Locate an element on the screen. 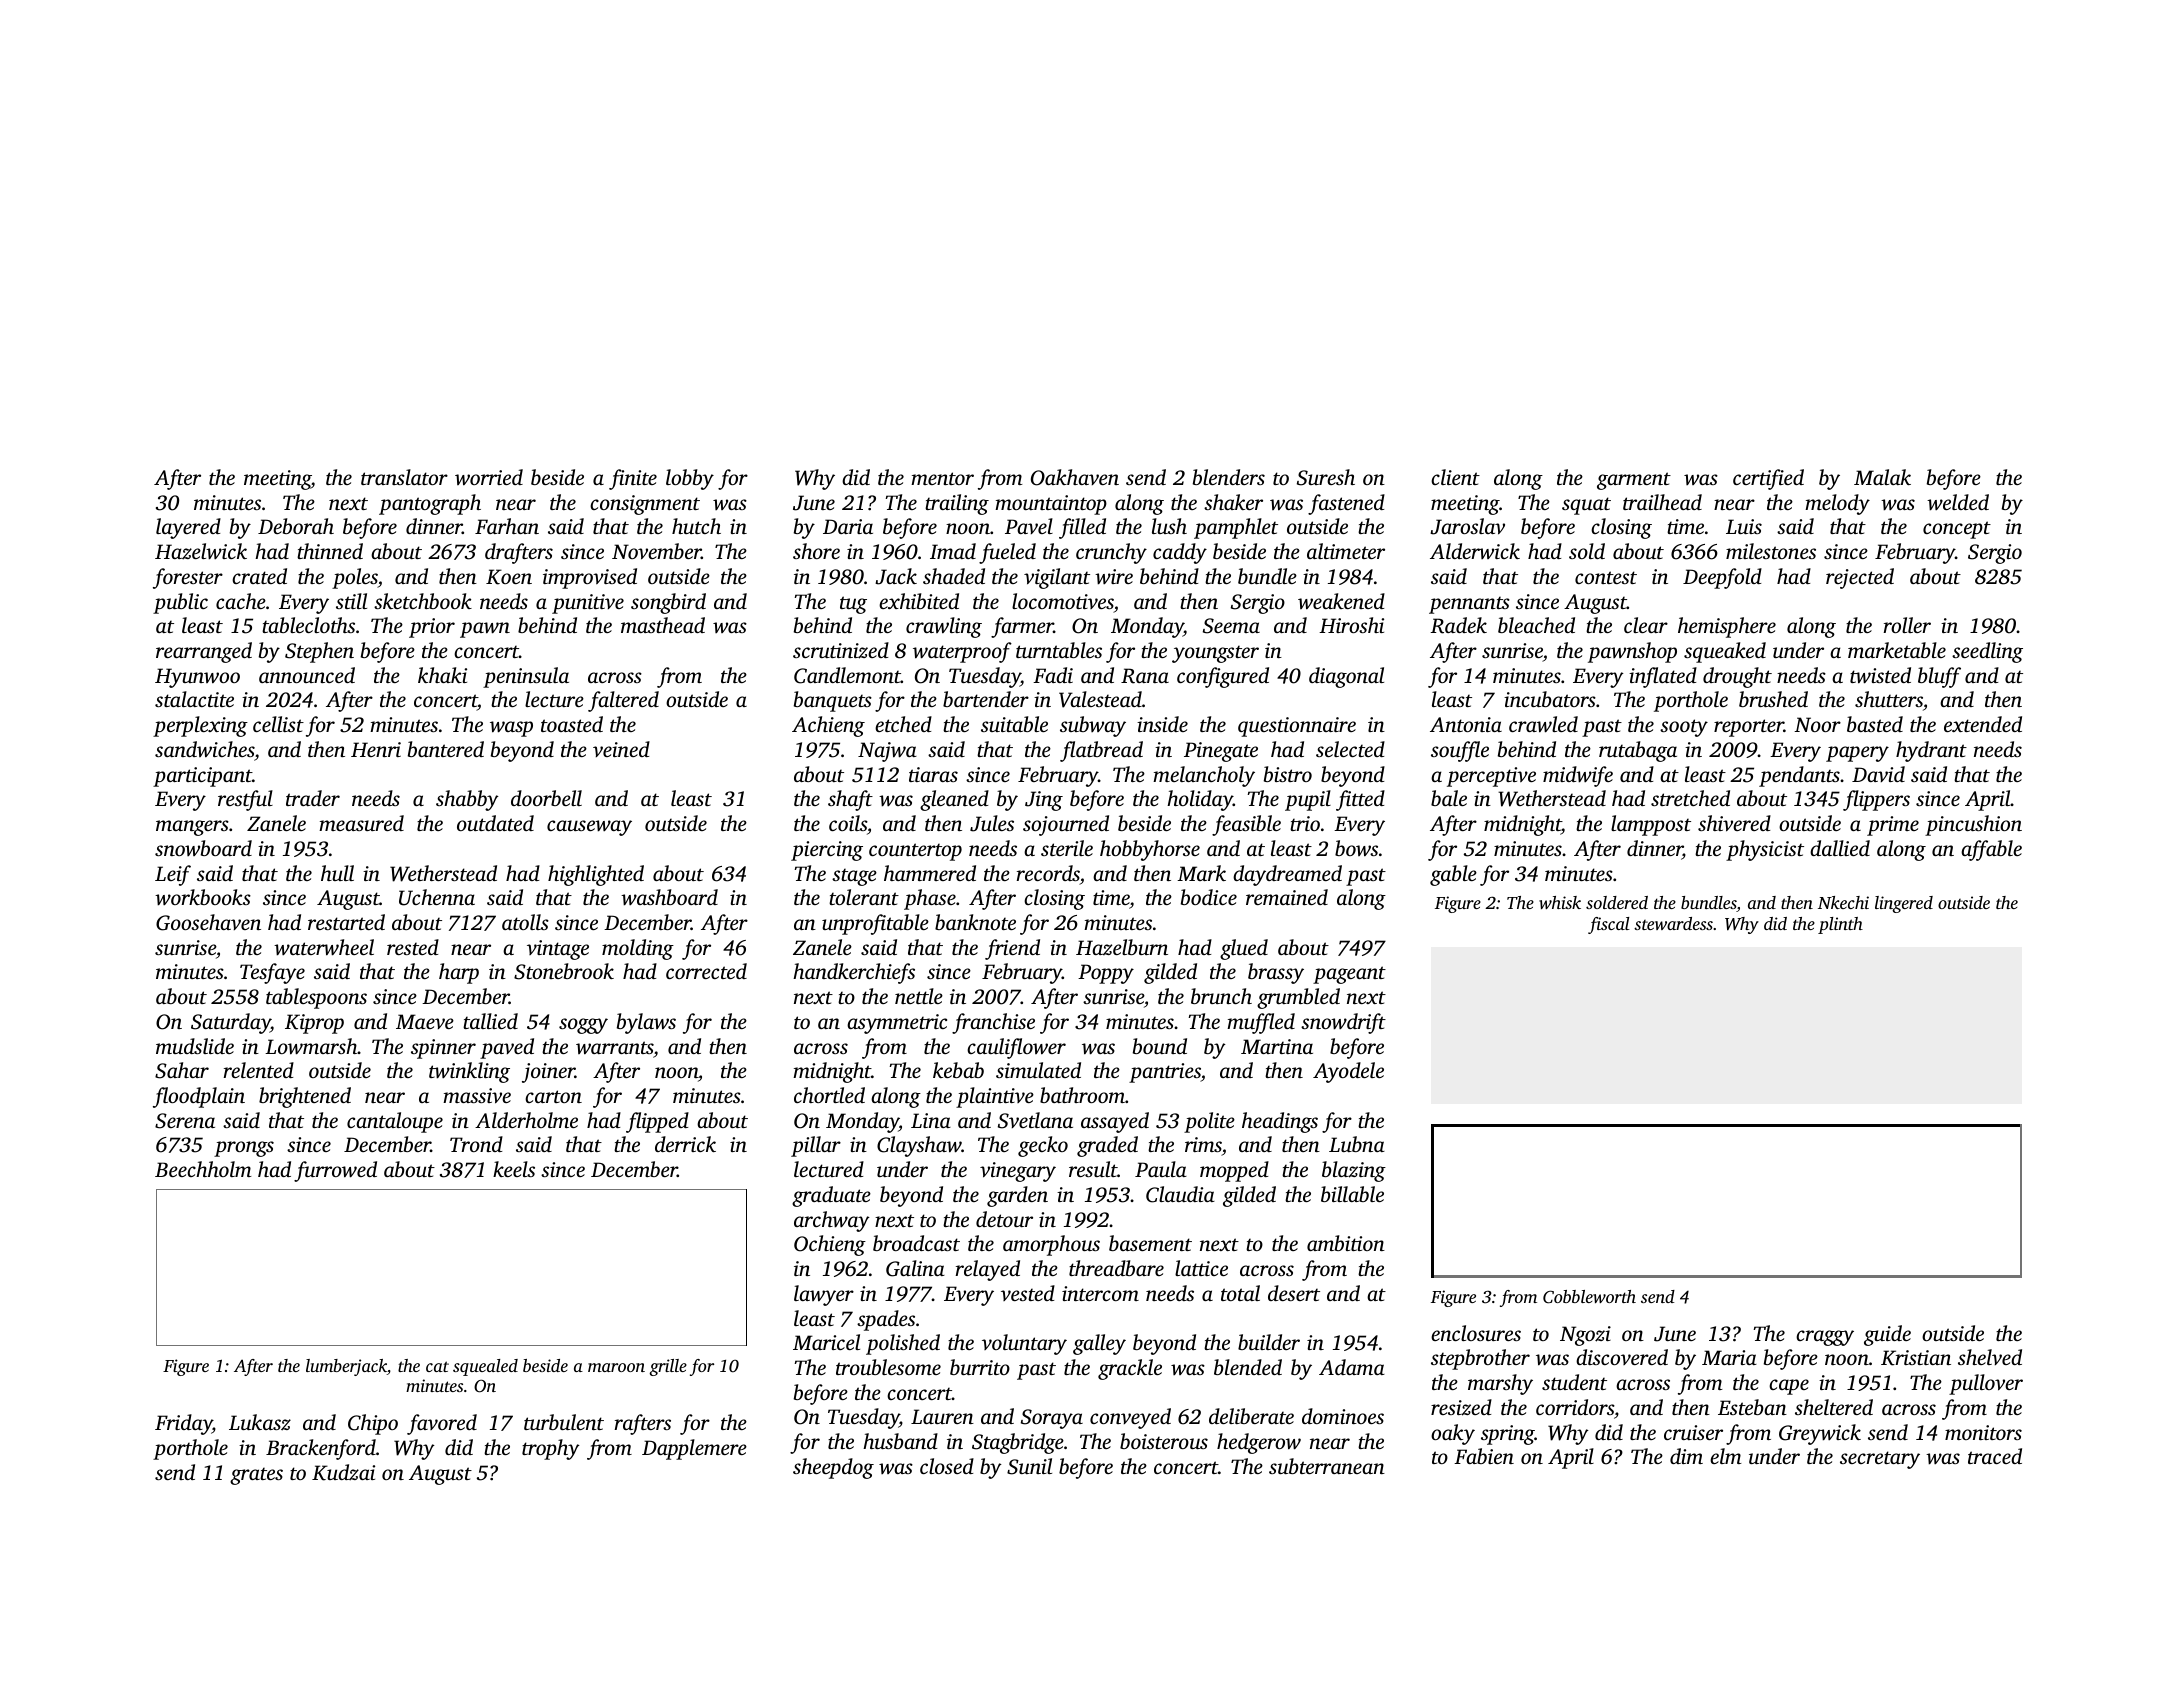  client is located at coordinates (1455, 477).
